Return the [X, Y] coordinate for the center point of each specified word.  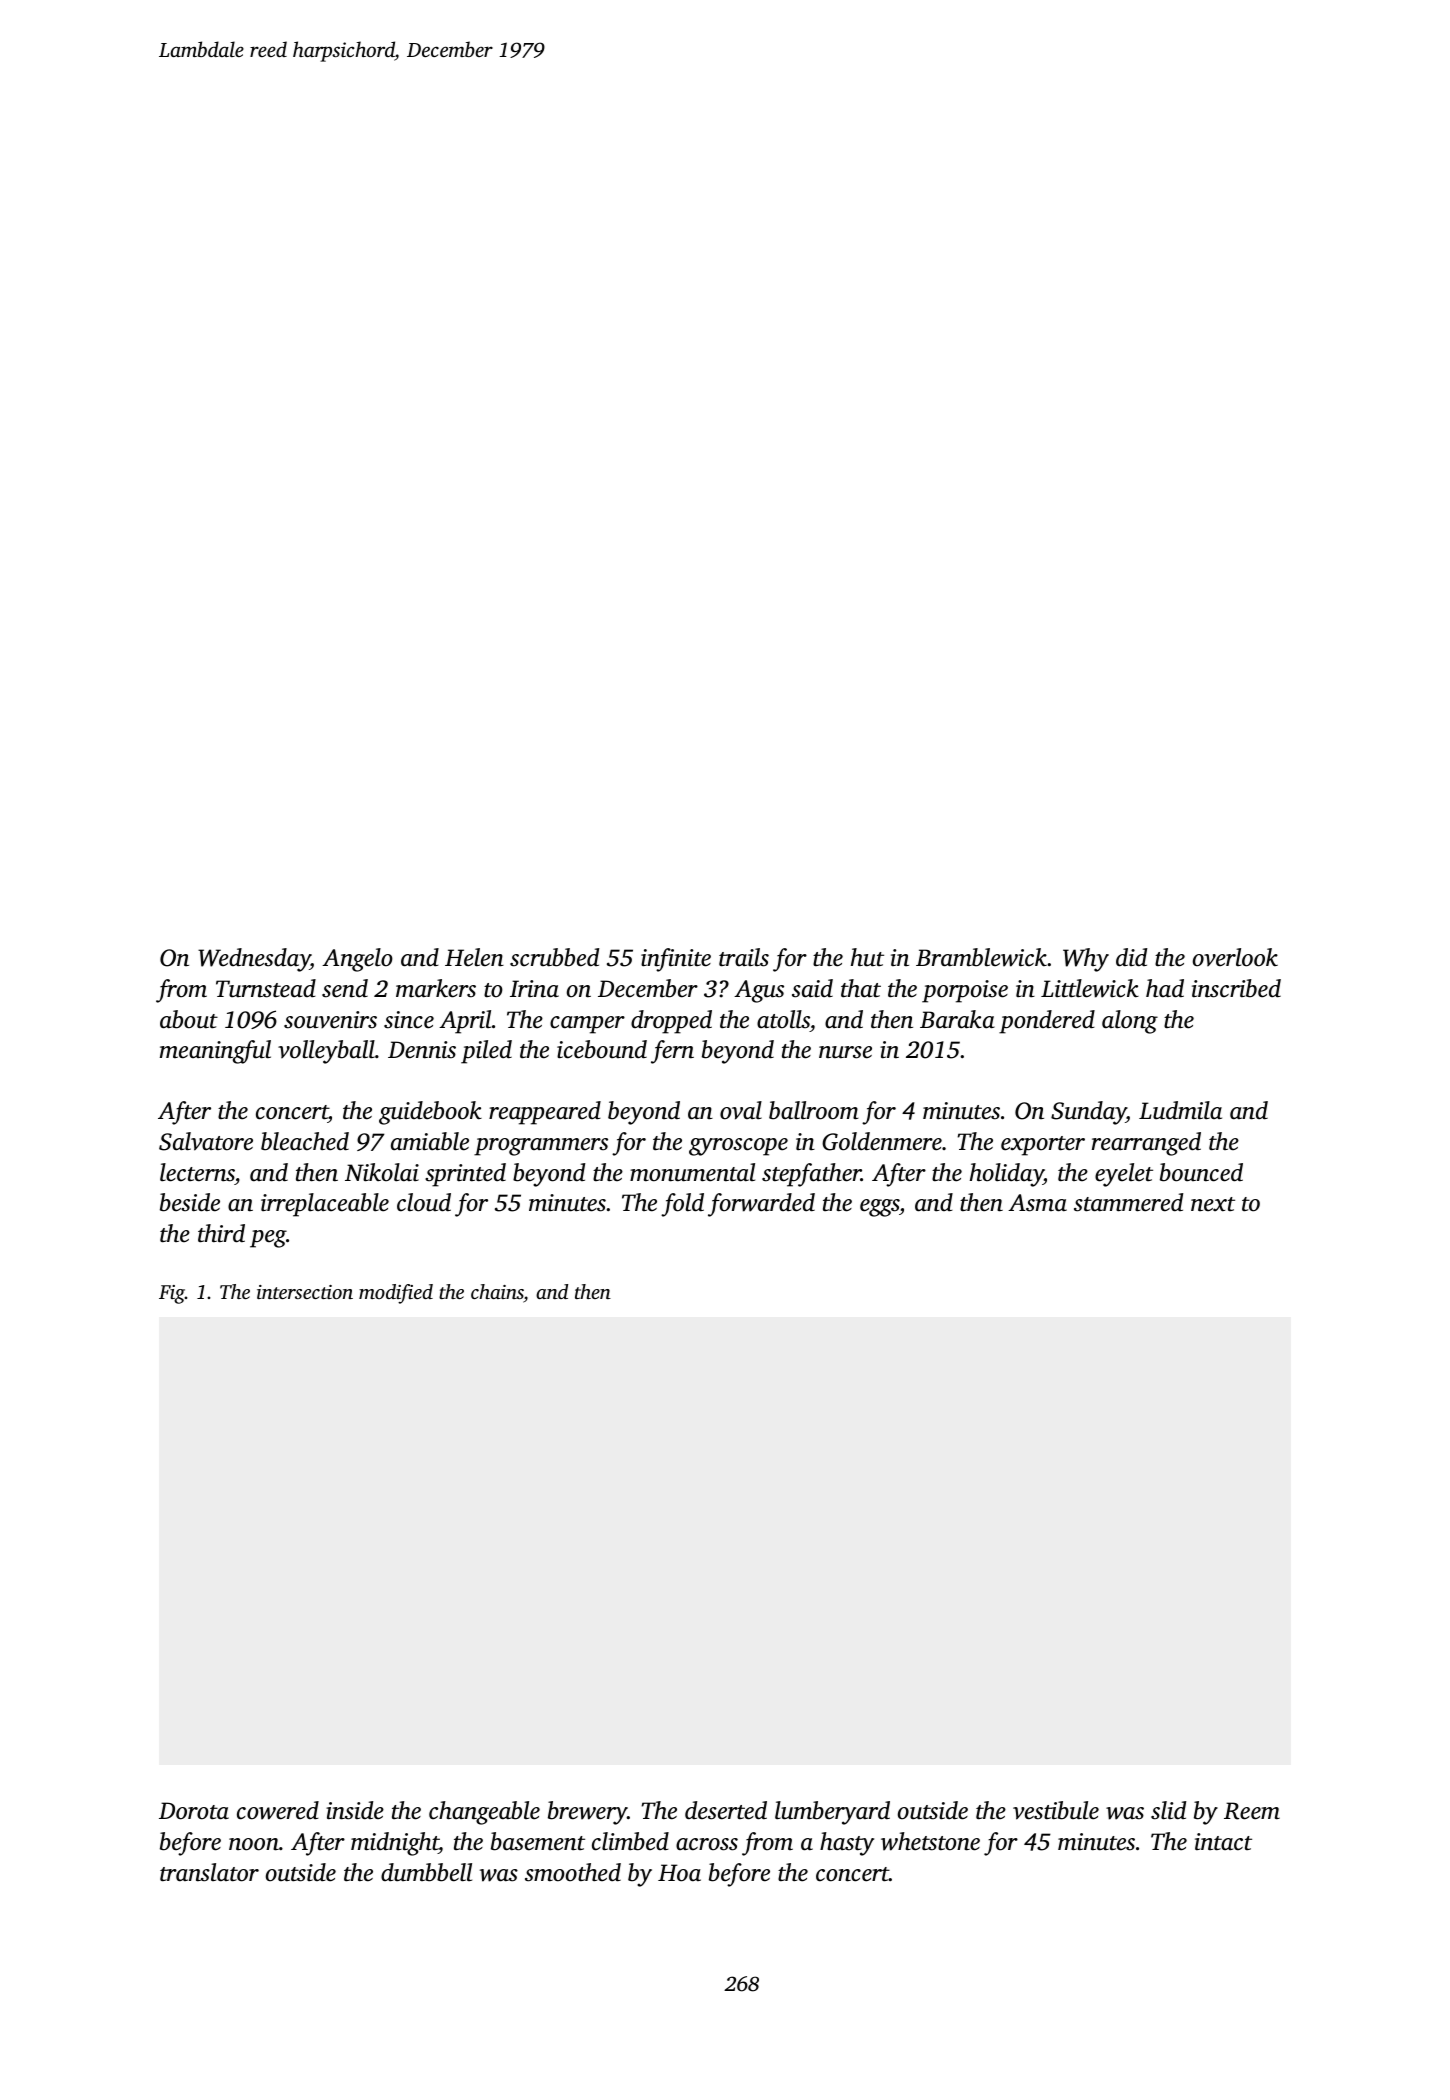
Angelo [357, 960]
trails [744, 957]
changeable [484, 1813]
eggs [880, 1208]
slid [1168, 1810]
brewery [587, 1813]
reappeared [545, 1113]
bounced [1201, 1172]
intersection [305, 1292]
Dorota [194, 1811]
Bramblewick [981, 957]
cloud [424, 1202]
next [1213, 1204]
